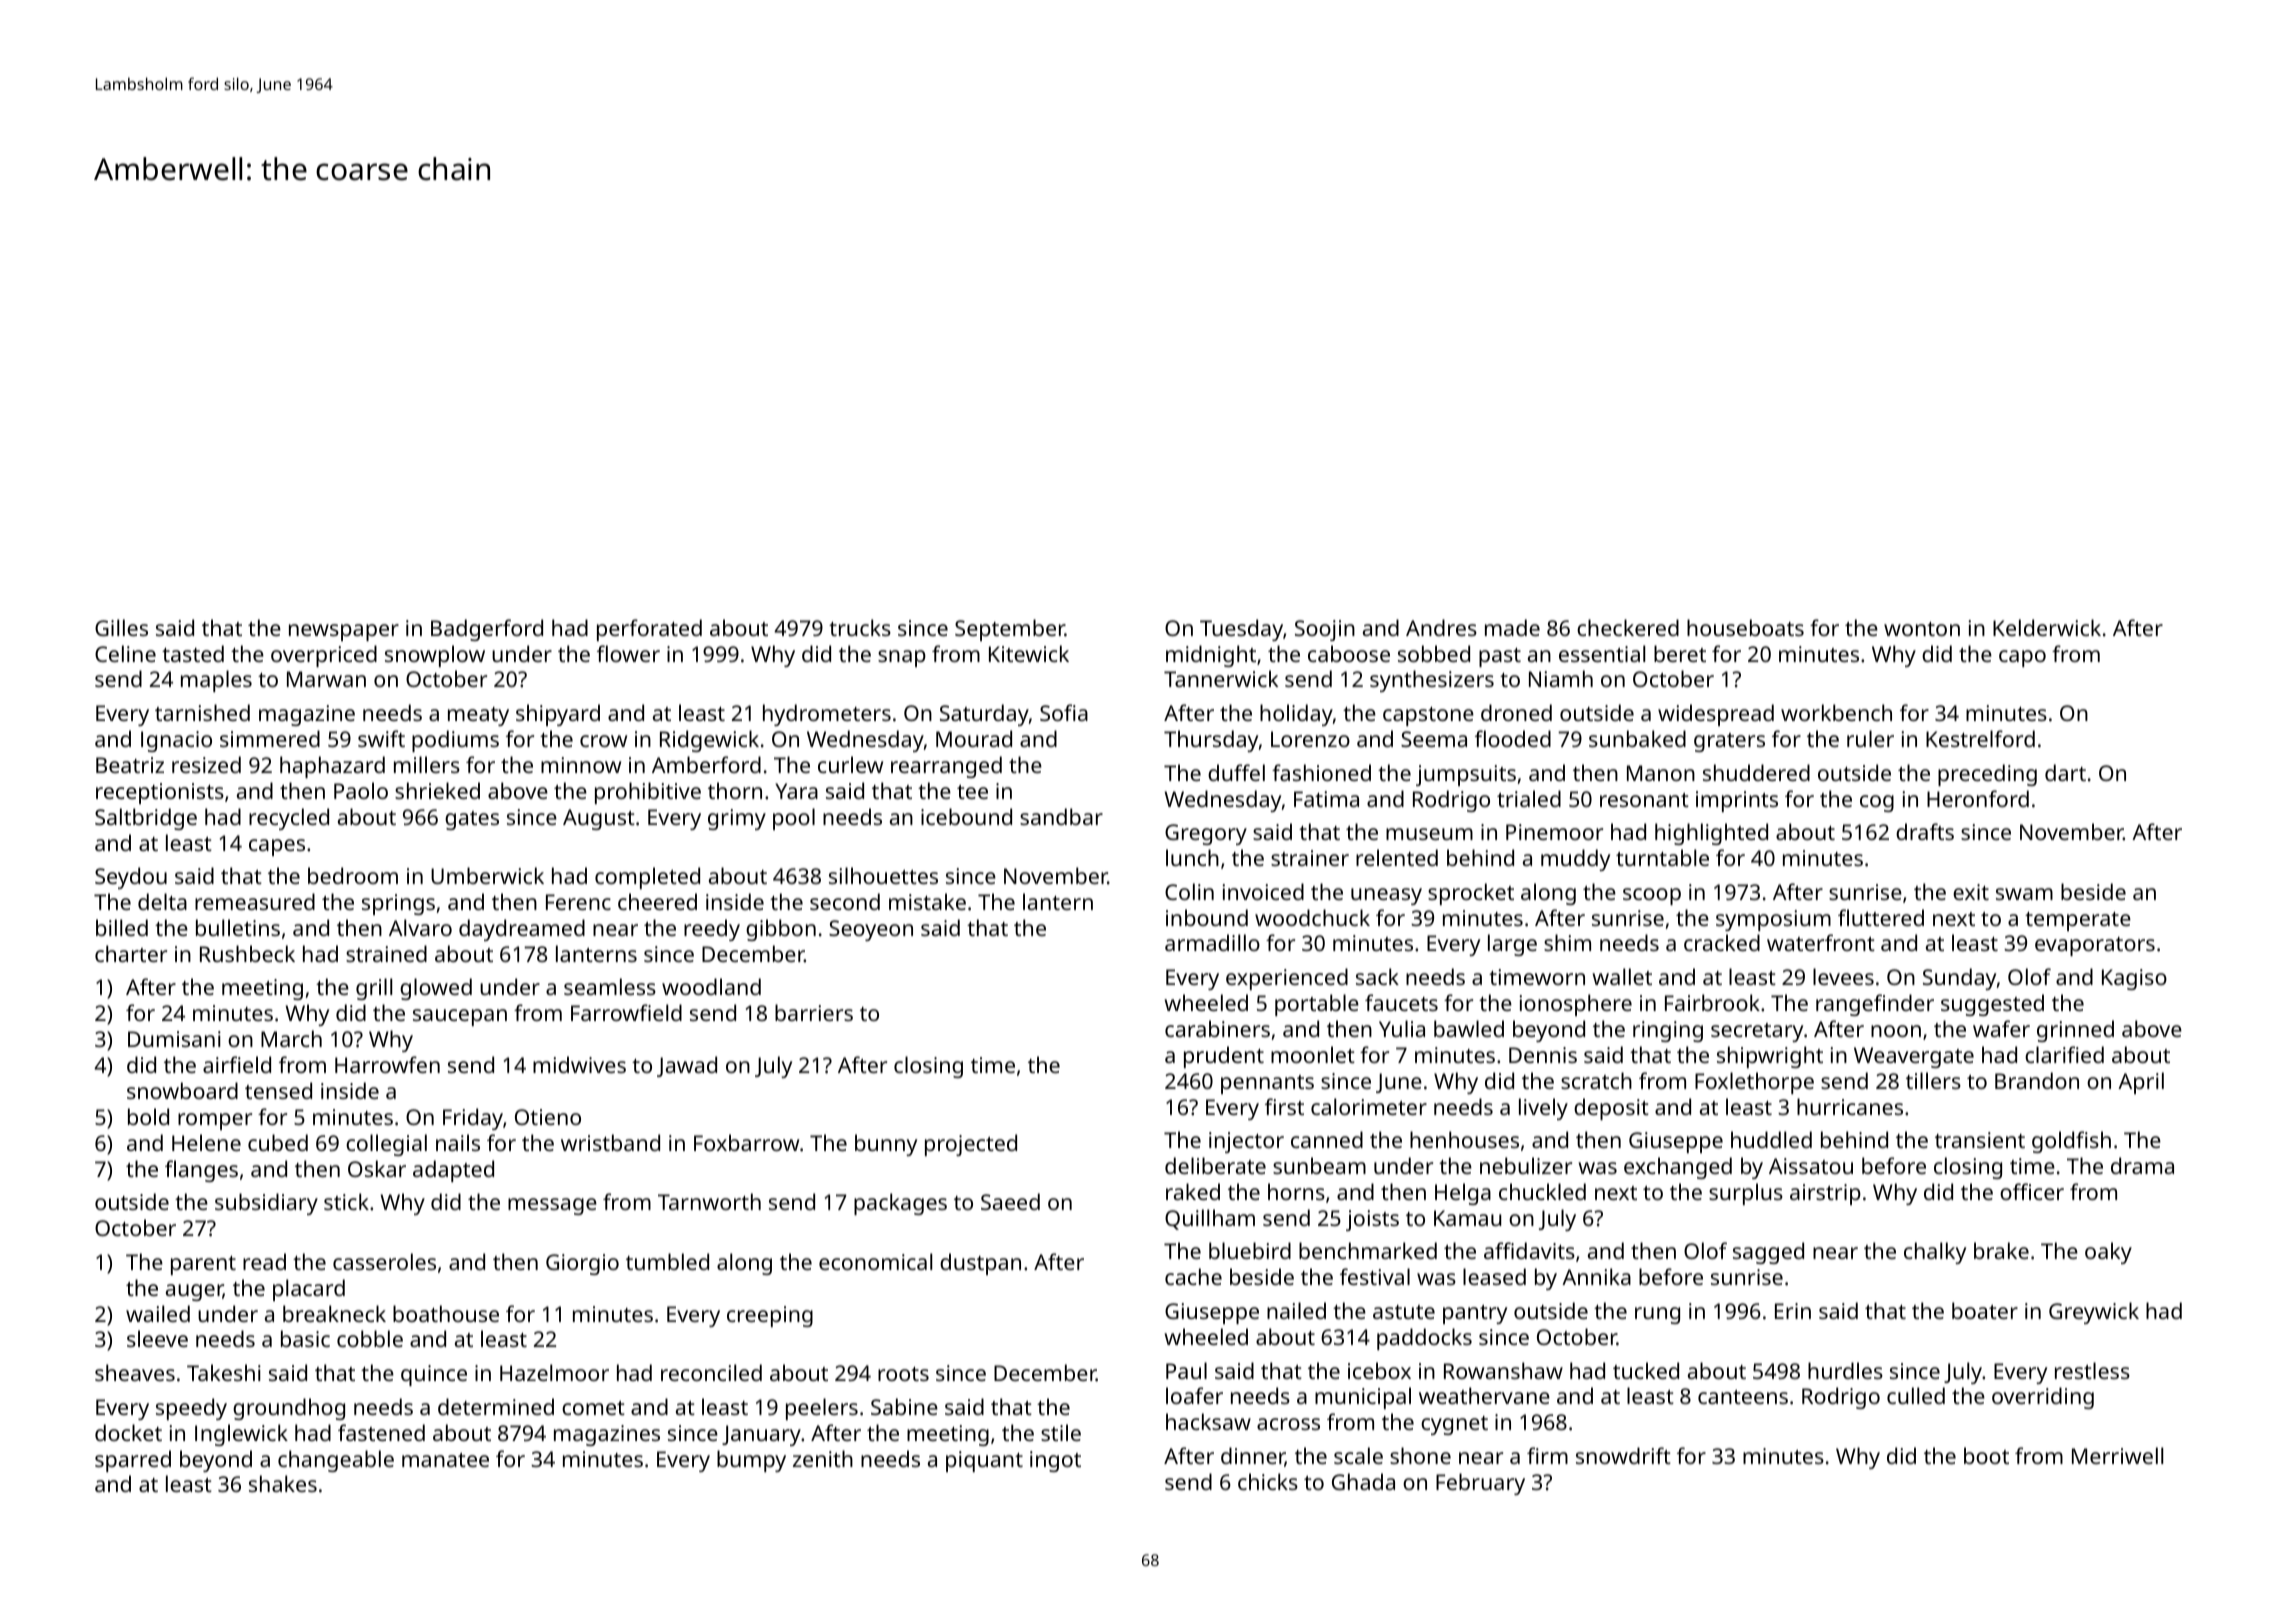 The height and width of the page is (1614, 2282). Describe the element at coordinates (2022, 658) in the page. I see `capo` at that location.
